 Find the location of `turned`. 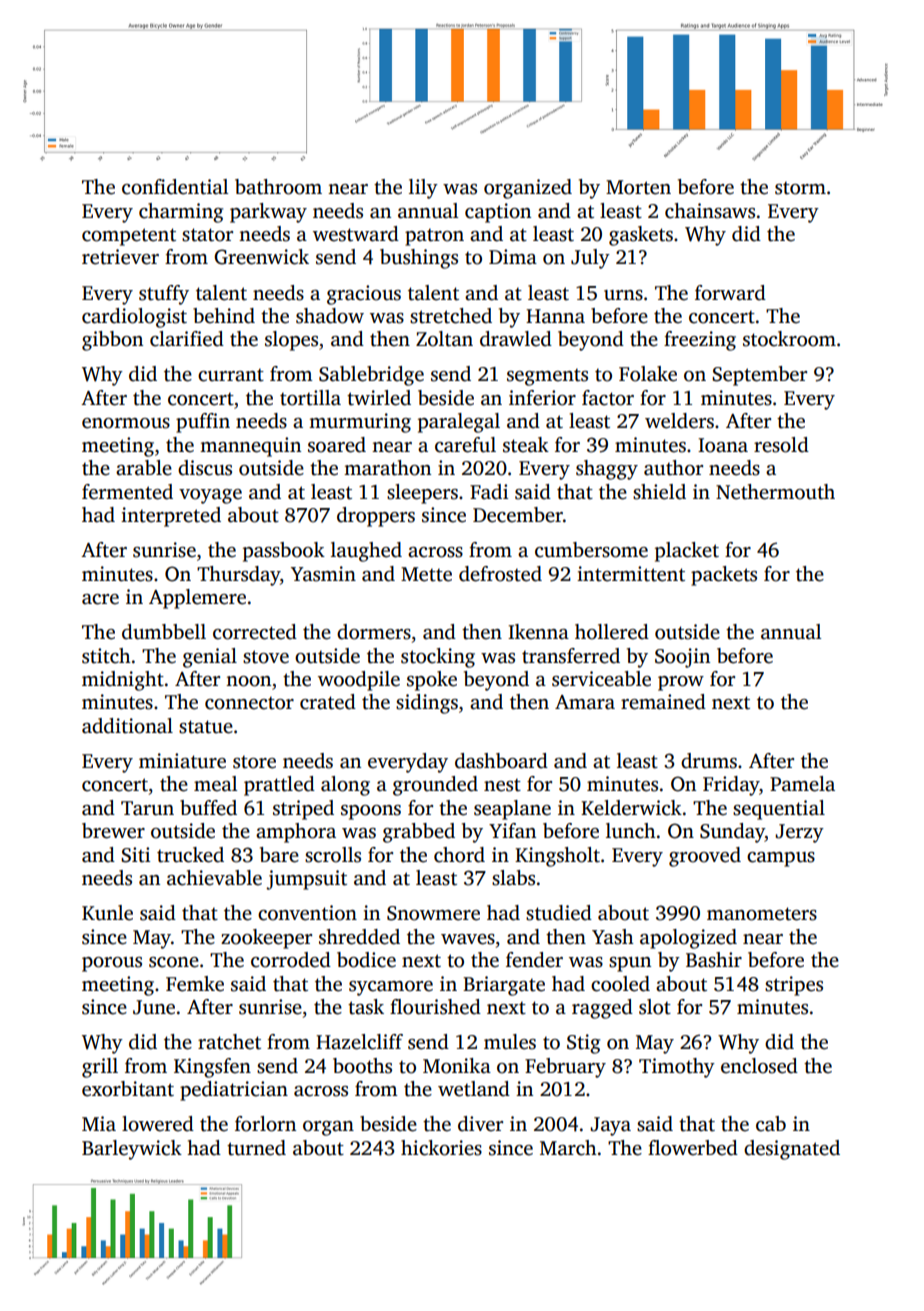

turned is located at coordinates (256, 1148).
